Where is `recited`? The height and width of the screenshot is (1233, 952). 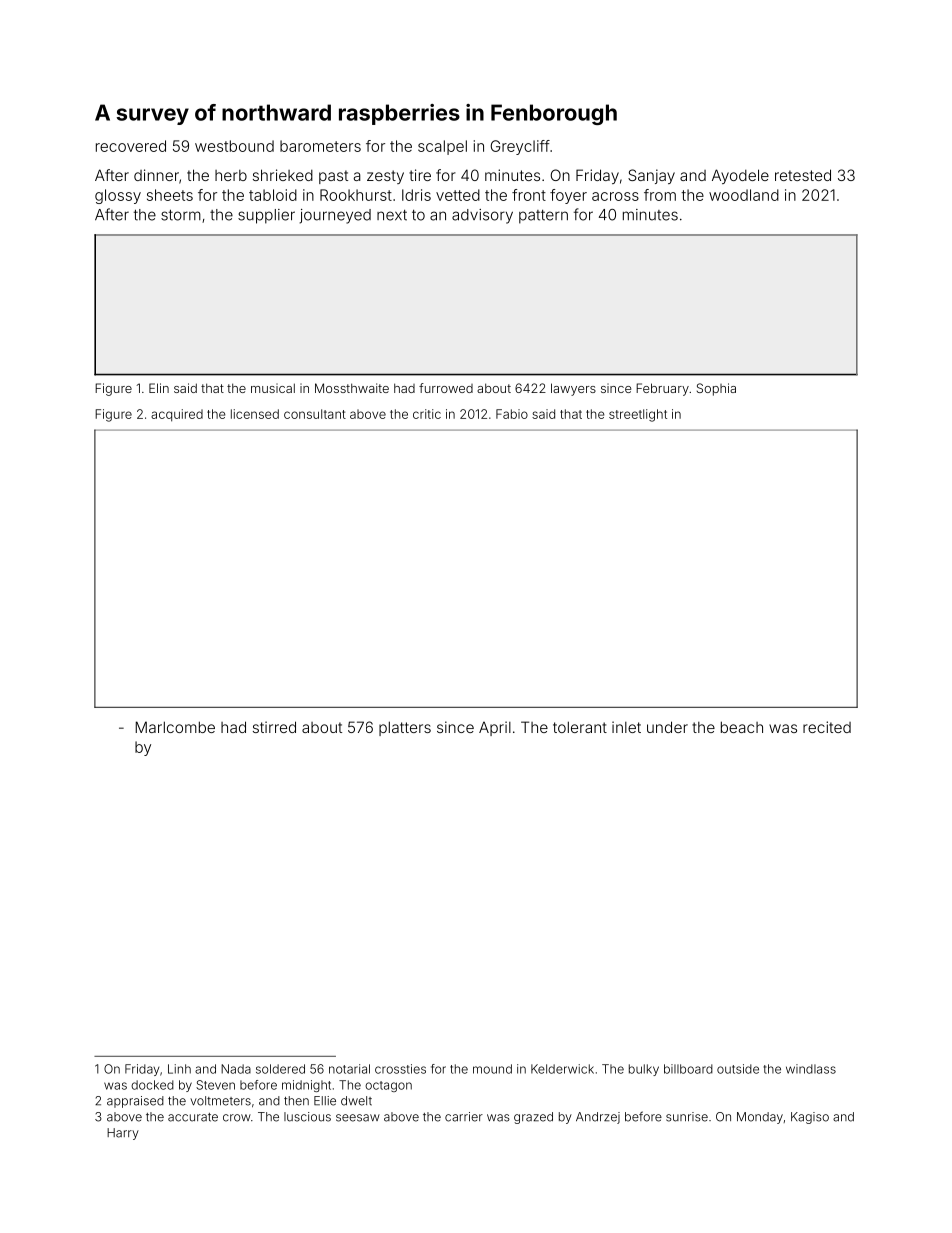
recited is located at coordinates (827, 727).
